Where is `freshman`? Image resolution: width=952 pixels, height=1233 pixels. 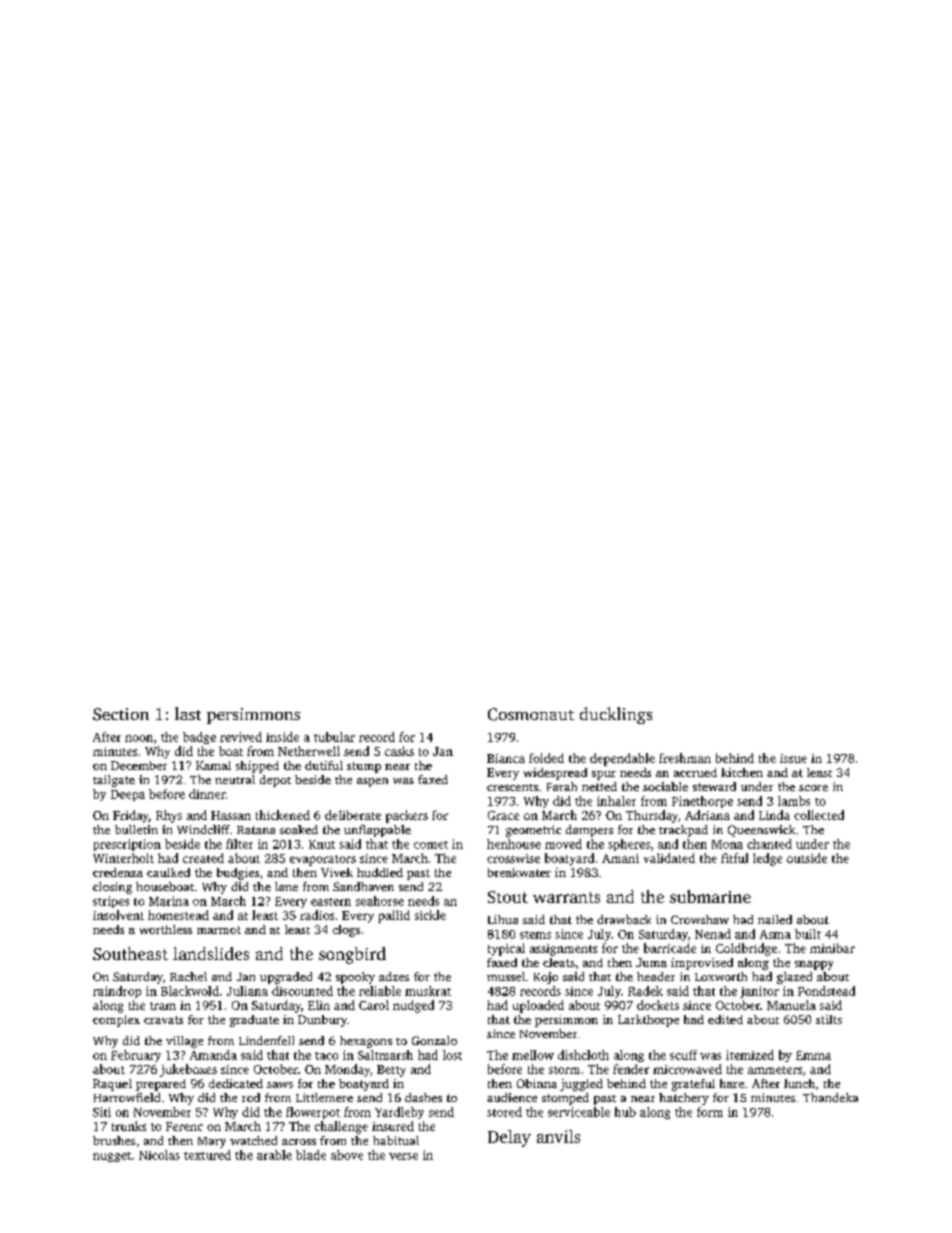 freshman is located at coordinates (685, 758).
